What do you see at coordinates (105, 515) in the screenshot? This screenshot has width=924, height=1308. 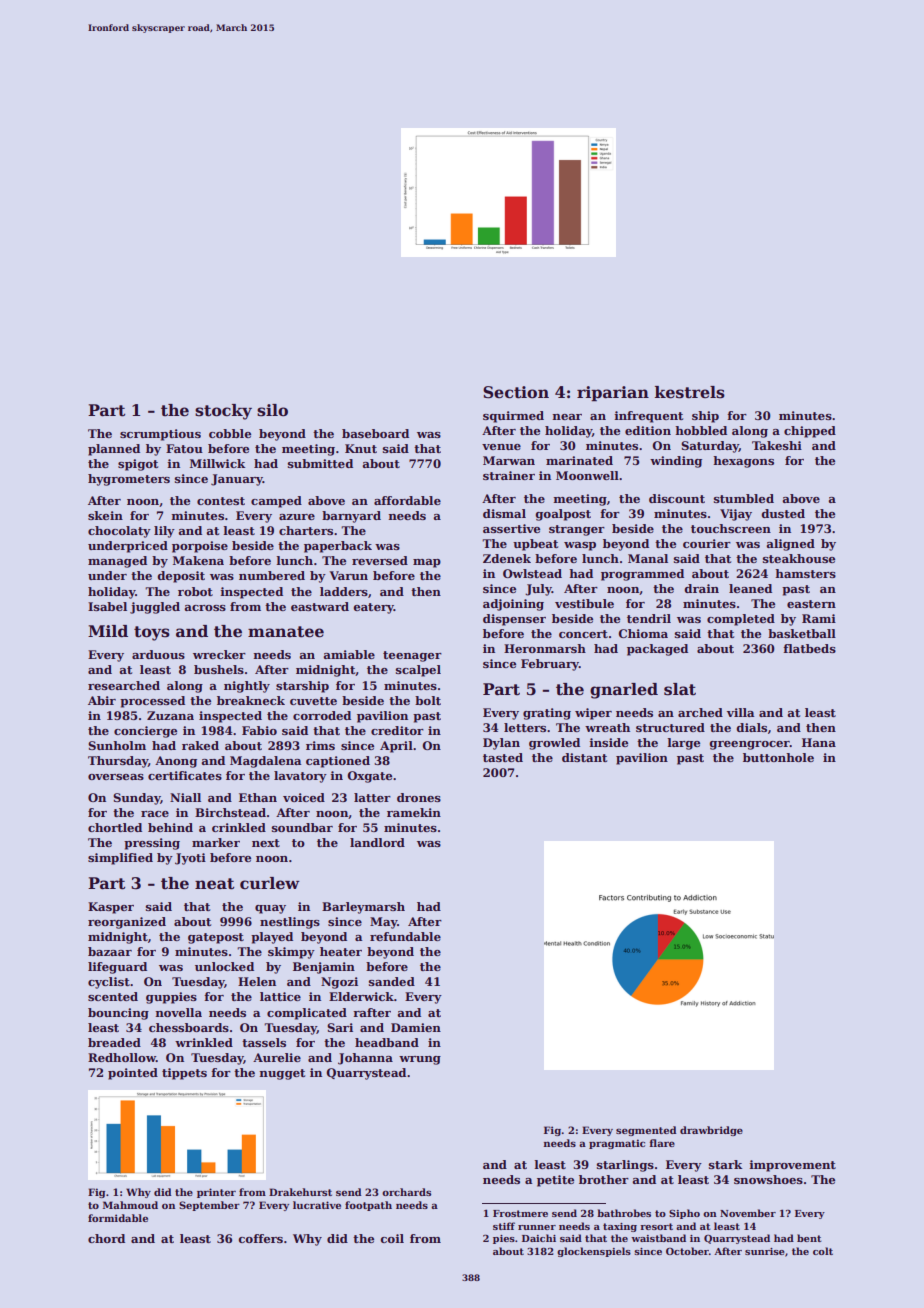 I see `skein` at bounding box center [105, 515].
